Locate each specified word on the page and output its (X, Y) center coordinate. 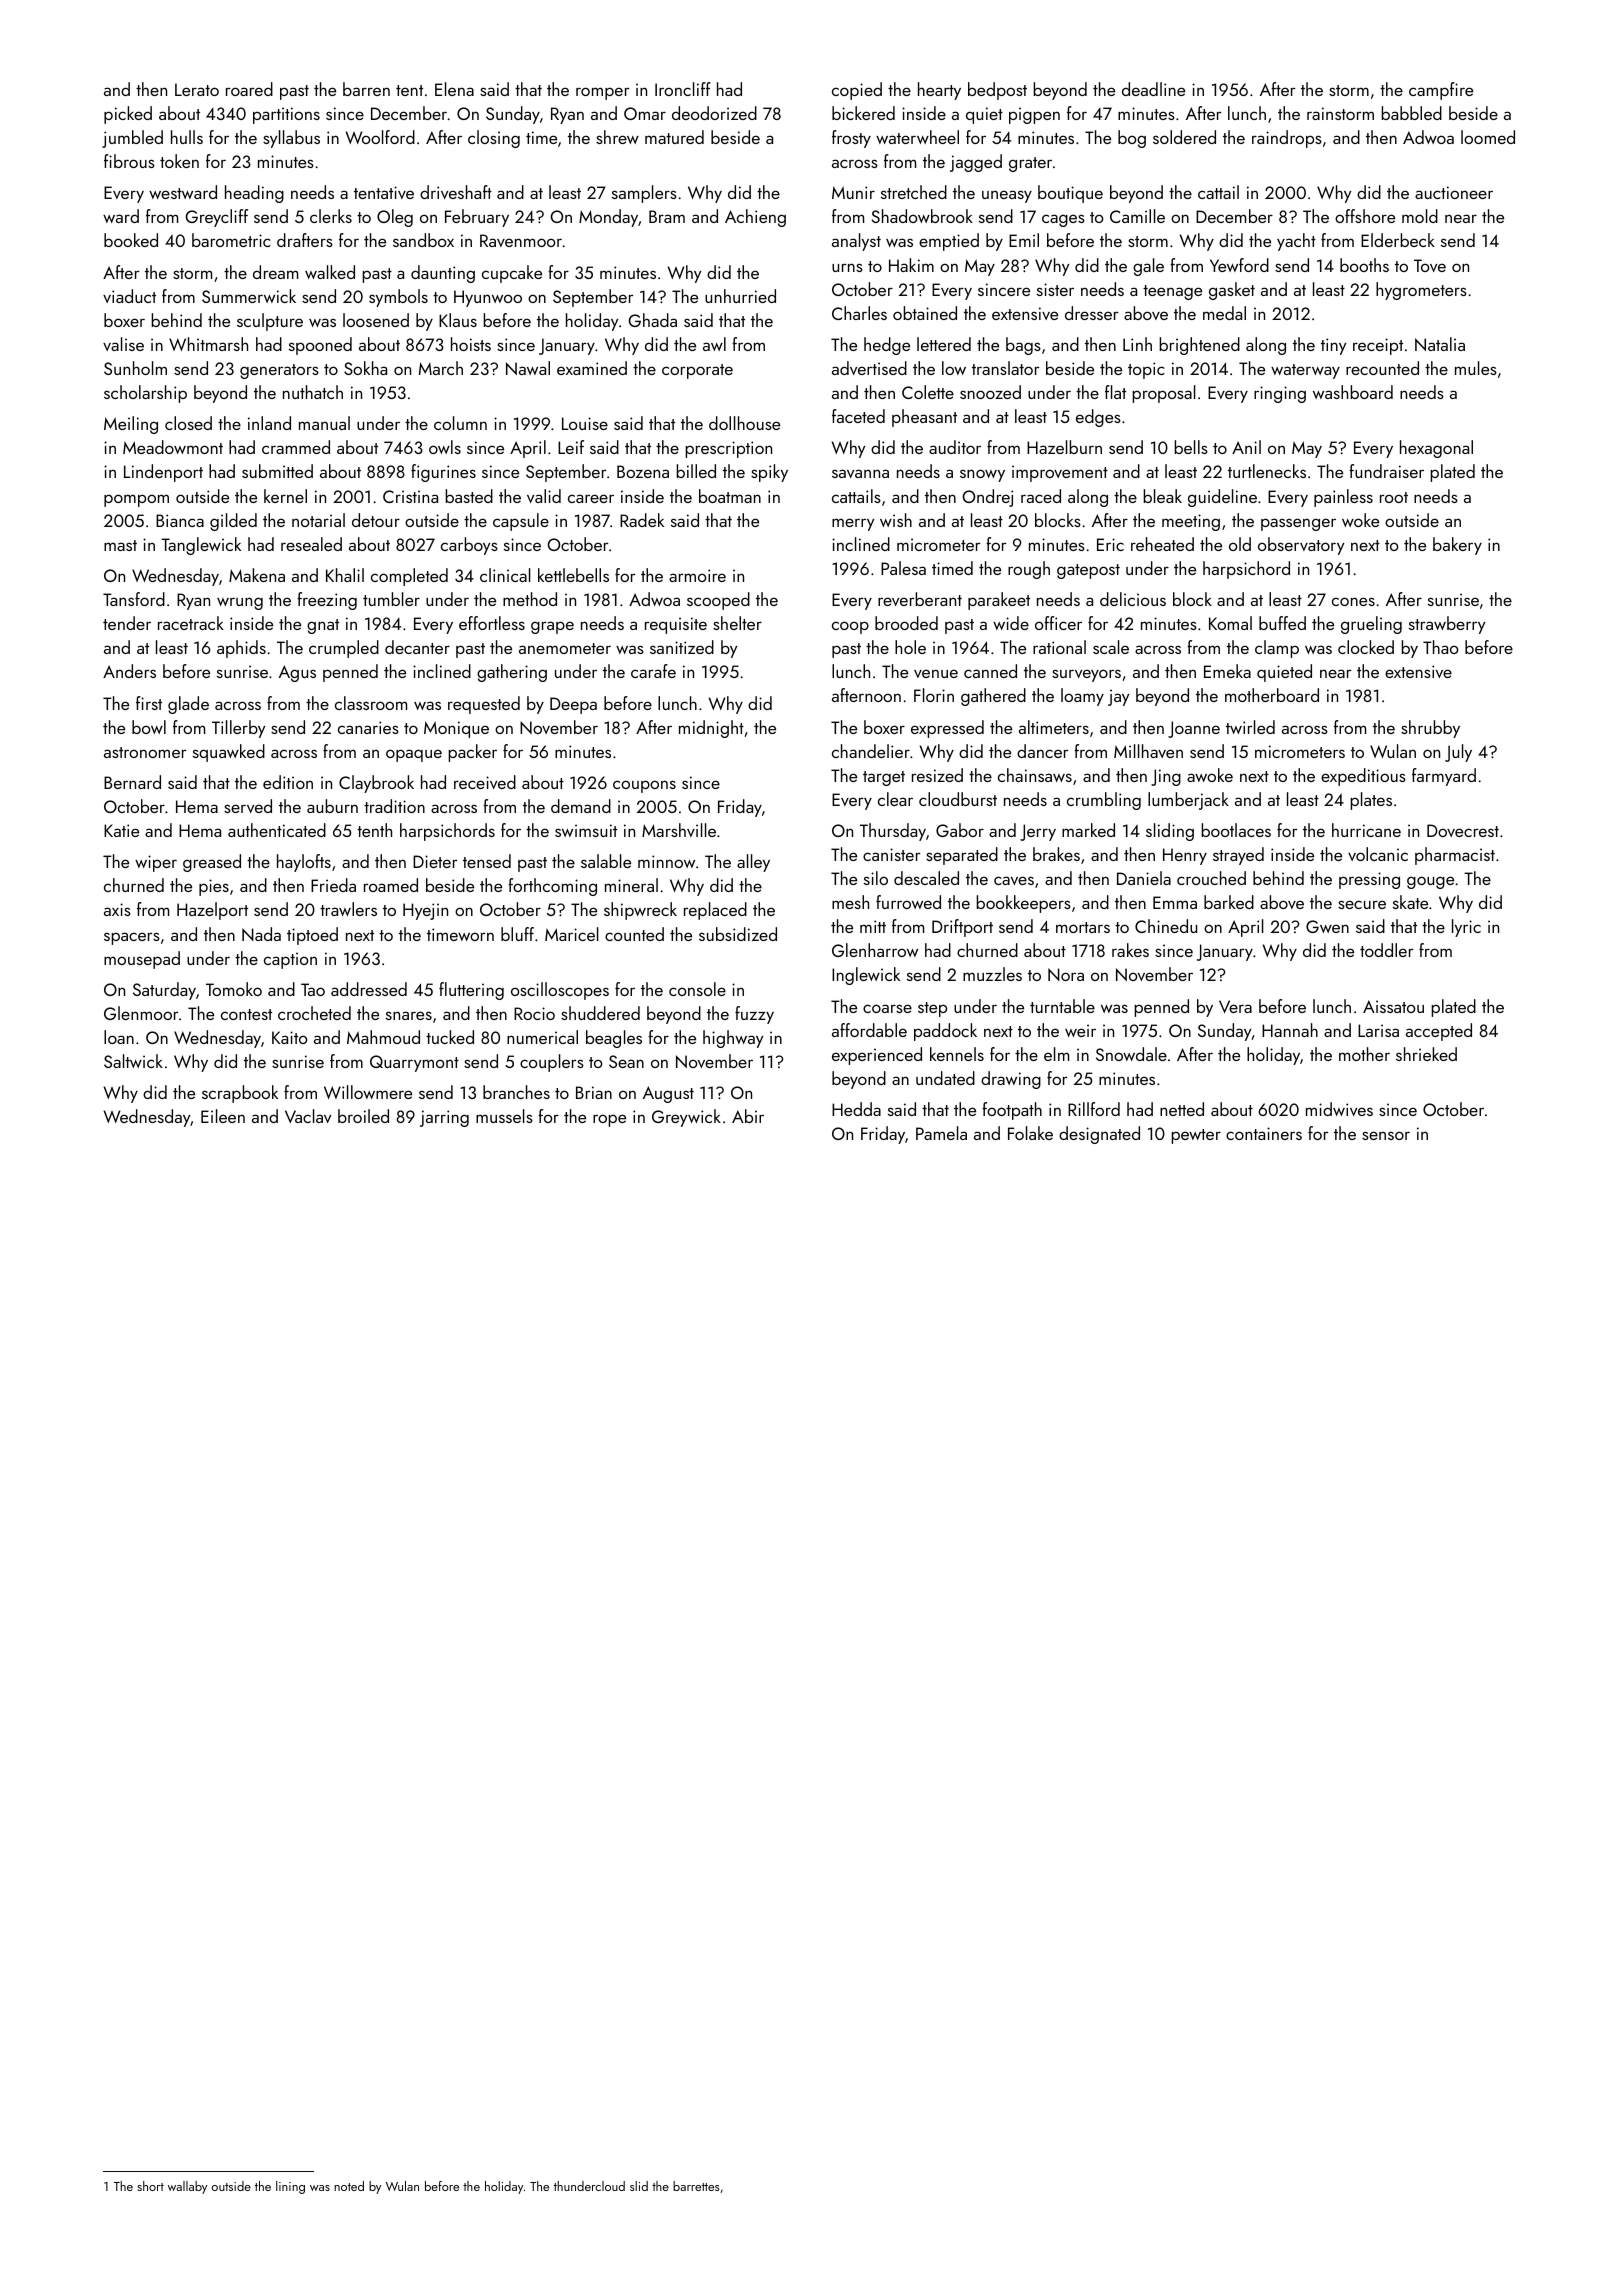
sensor (1386, 1135)
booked (131, 240)
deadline (1153, 89)
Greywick (686, 1118)
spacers (132, 938)
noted (349, 2186)
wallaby (187, 2187)
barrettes (696, 2186)
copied (857, 91)
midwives (1339, 1109)
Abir (748, 1116)
